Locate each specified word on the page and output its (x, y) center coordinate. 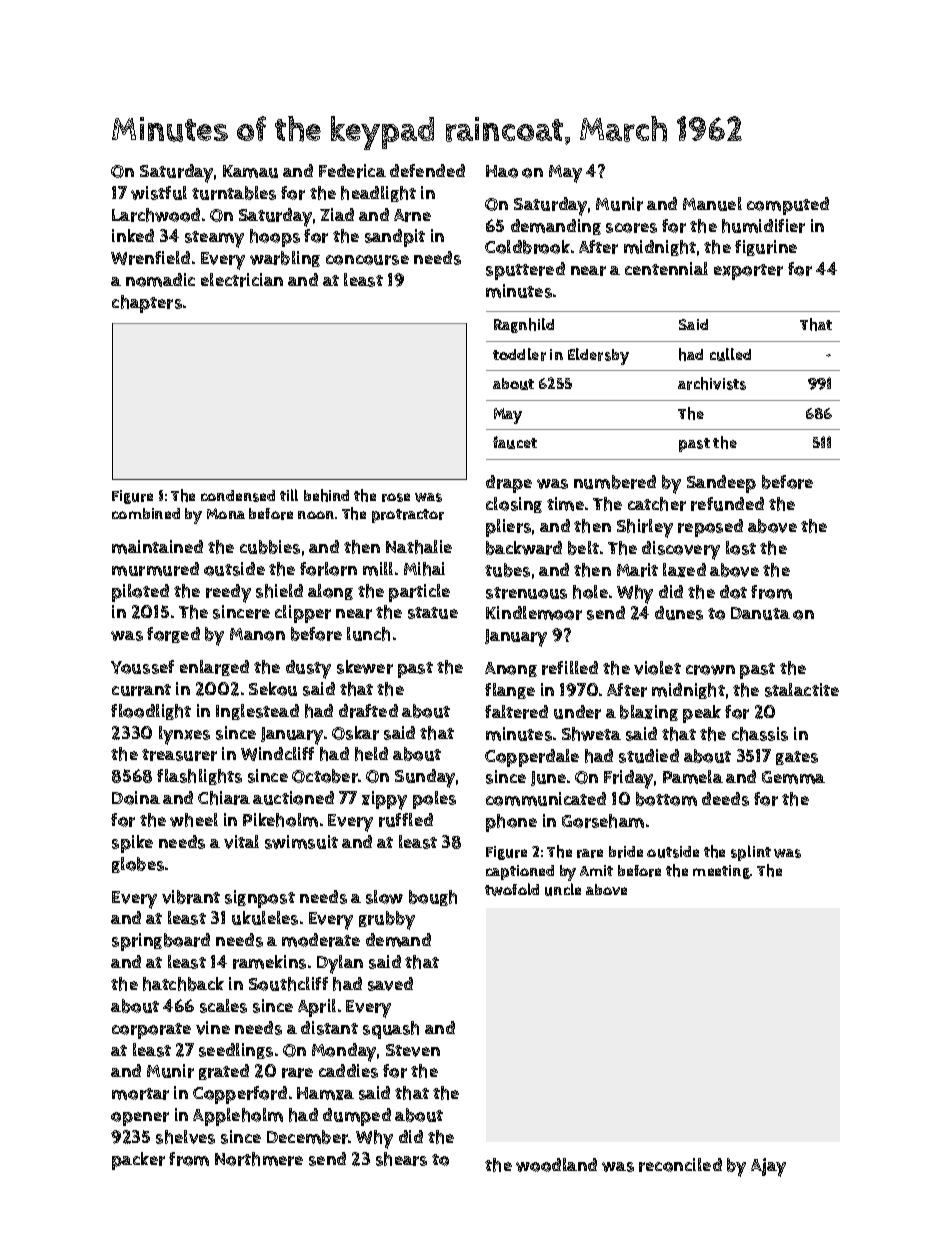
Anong (511, 669)
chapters (147, 304)
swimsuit (301, 842)
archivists (712, 383)
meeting (721, 872)
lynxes (184, 735)
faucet (515, 442)
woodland (556, 1165)
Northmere (259, 1159)
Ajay (768, 1167)
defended (427, 170)
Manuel (712, 204)
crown (710, 670)
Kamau (250, 171)
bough (433, 898)
